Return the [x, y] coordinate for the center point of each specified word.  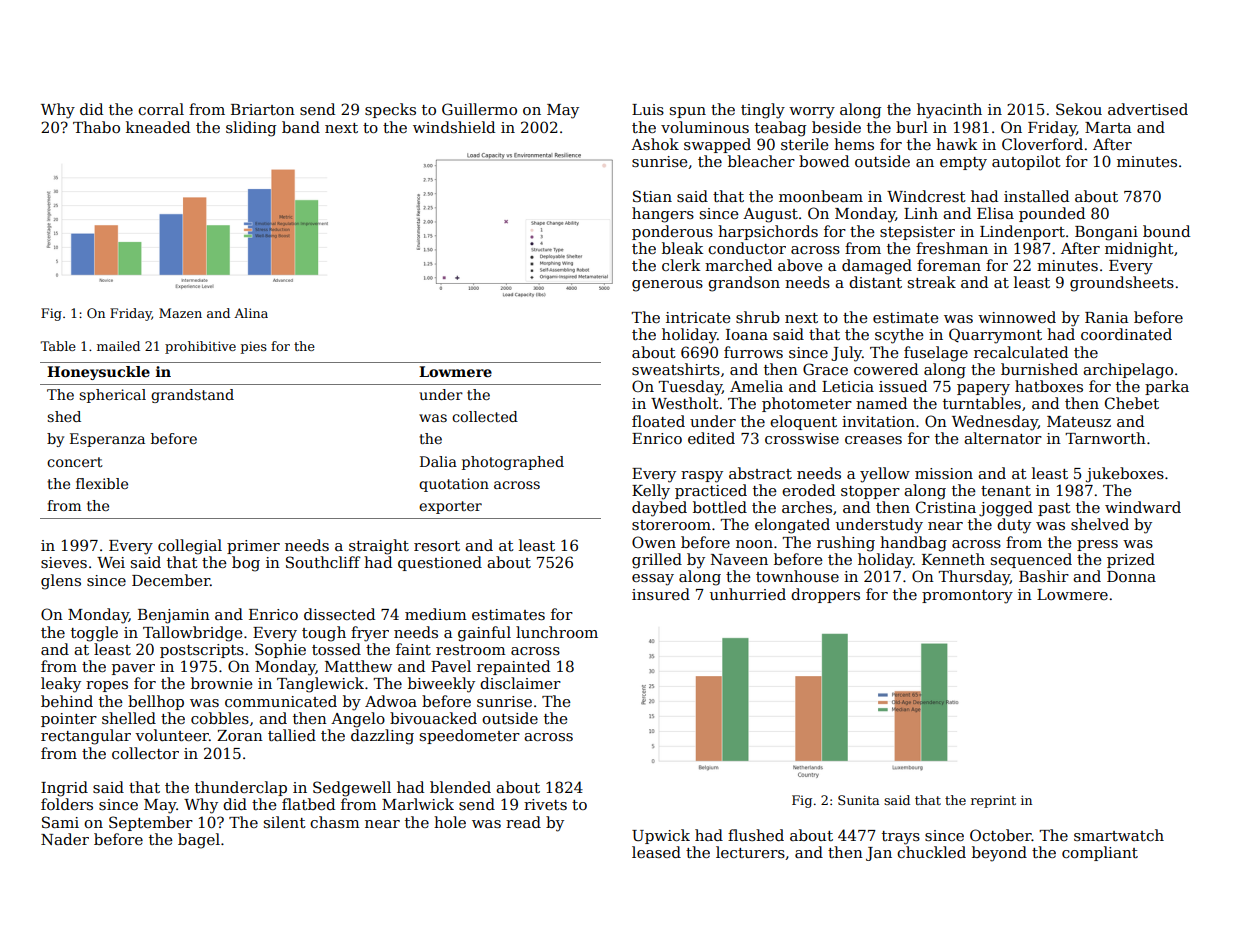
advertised [1148, 109]
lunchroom [557, 632]
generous [667, 286]
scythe [899, 336]
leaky [61, 685]
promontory [967, 597]
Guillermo [479, 109]
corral [161, 109]
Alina [251, 313]
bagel [199, 841]
